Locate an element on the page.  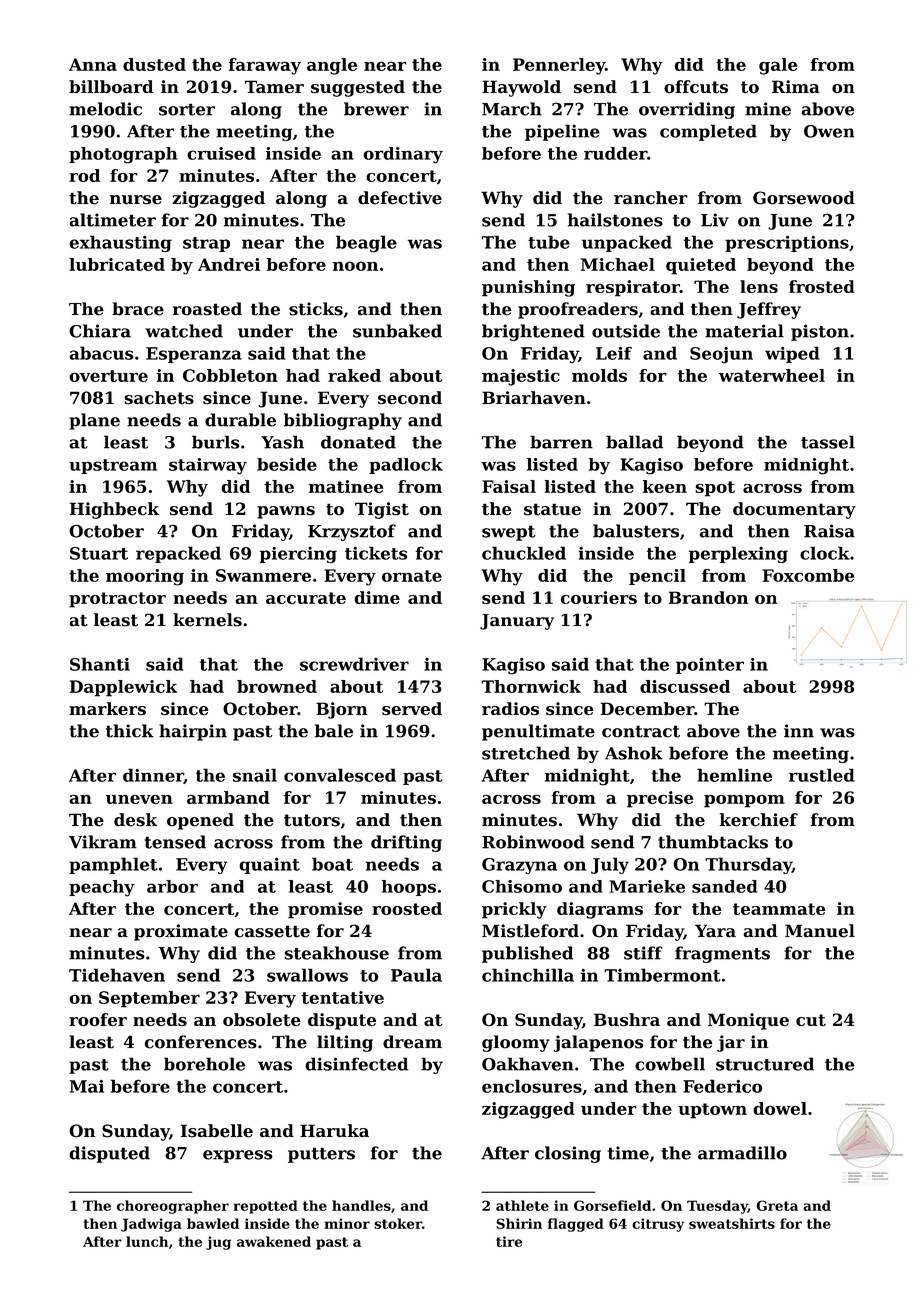
enclosures is located at coordinates (532, 1086).
